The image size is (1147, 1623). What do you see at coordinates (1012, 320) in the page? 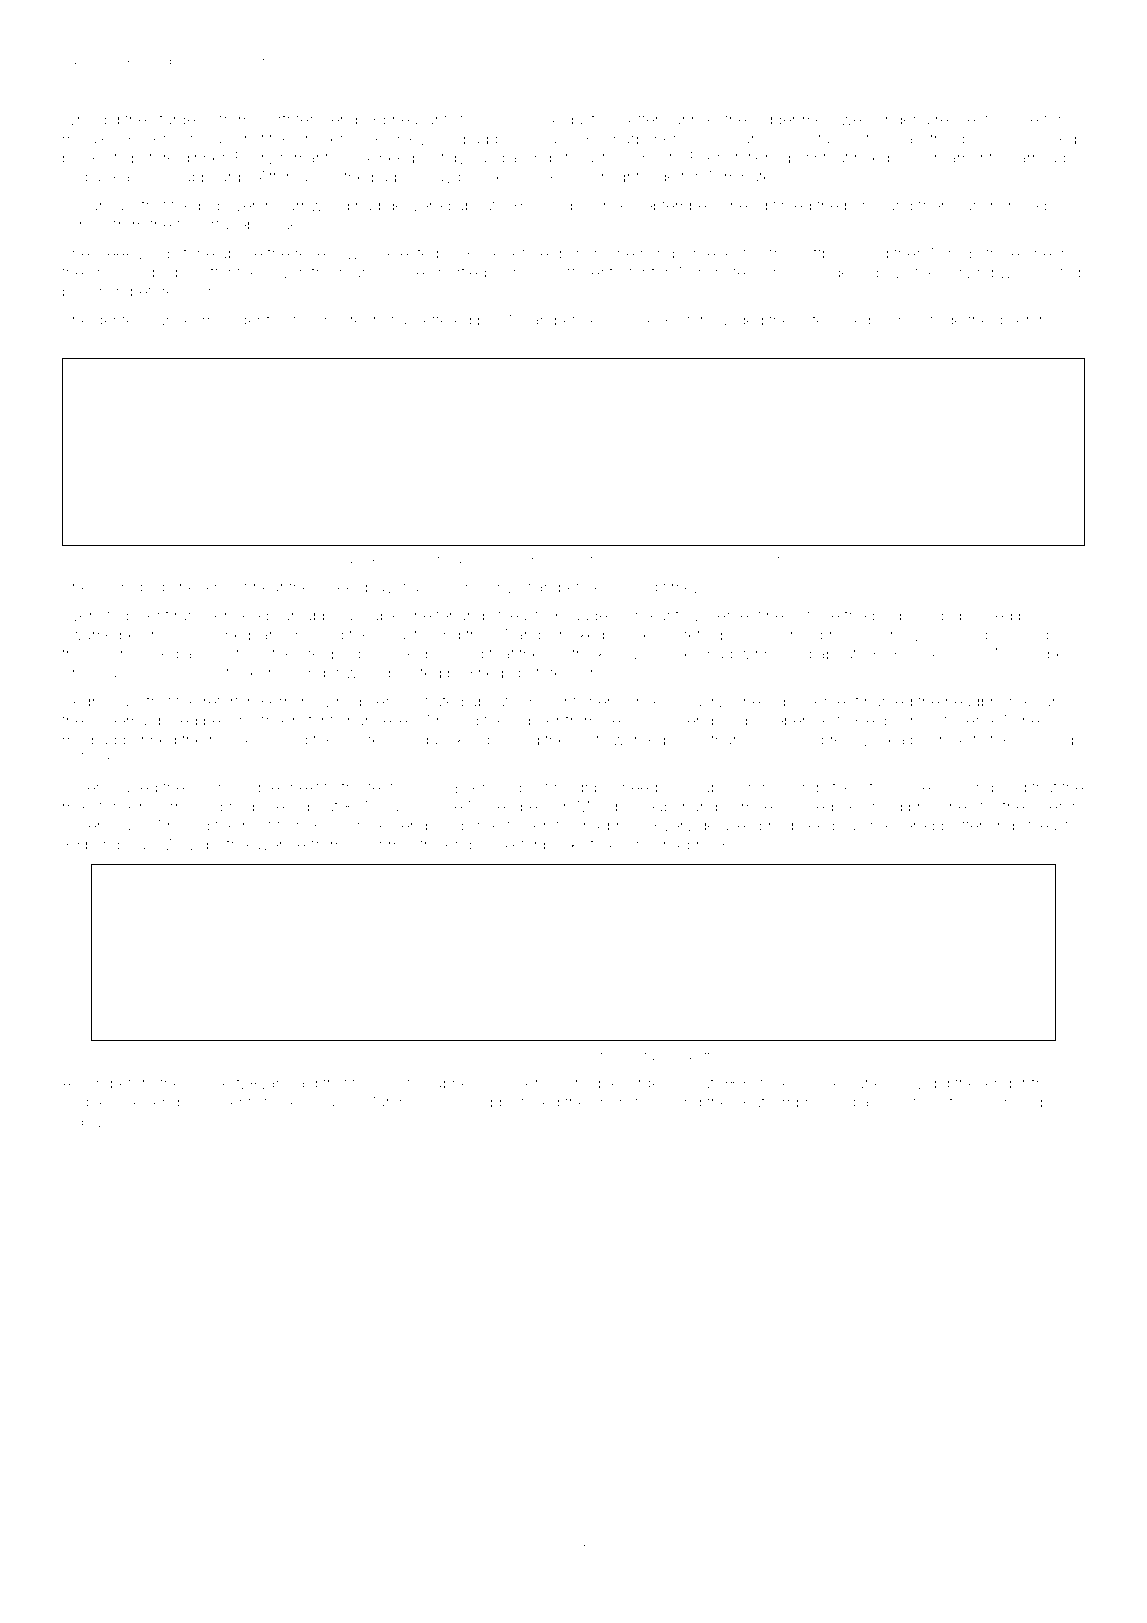
I see `diner` at bounding box center [1012, 320].
